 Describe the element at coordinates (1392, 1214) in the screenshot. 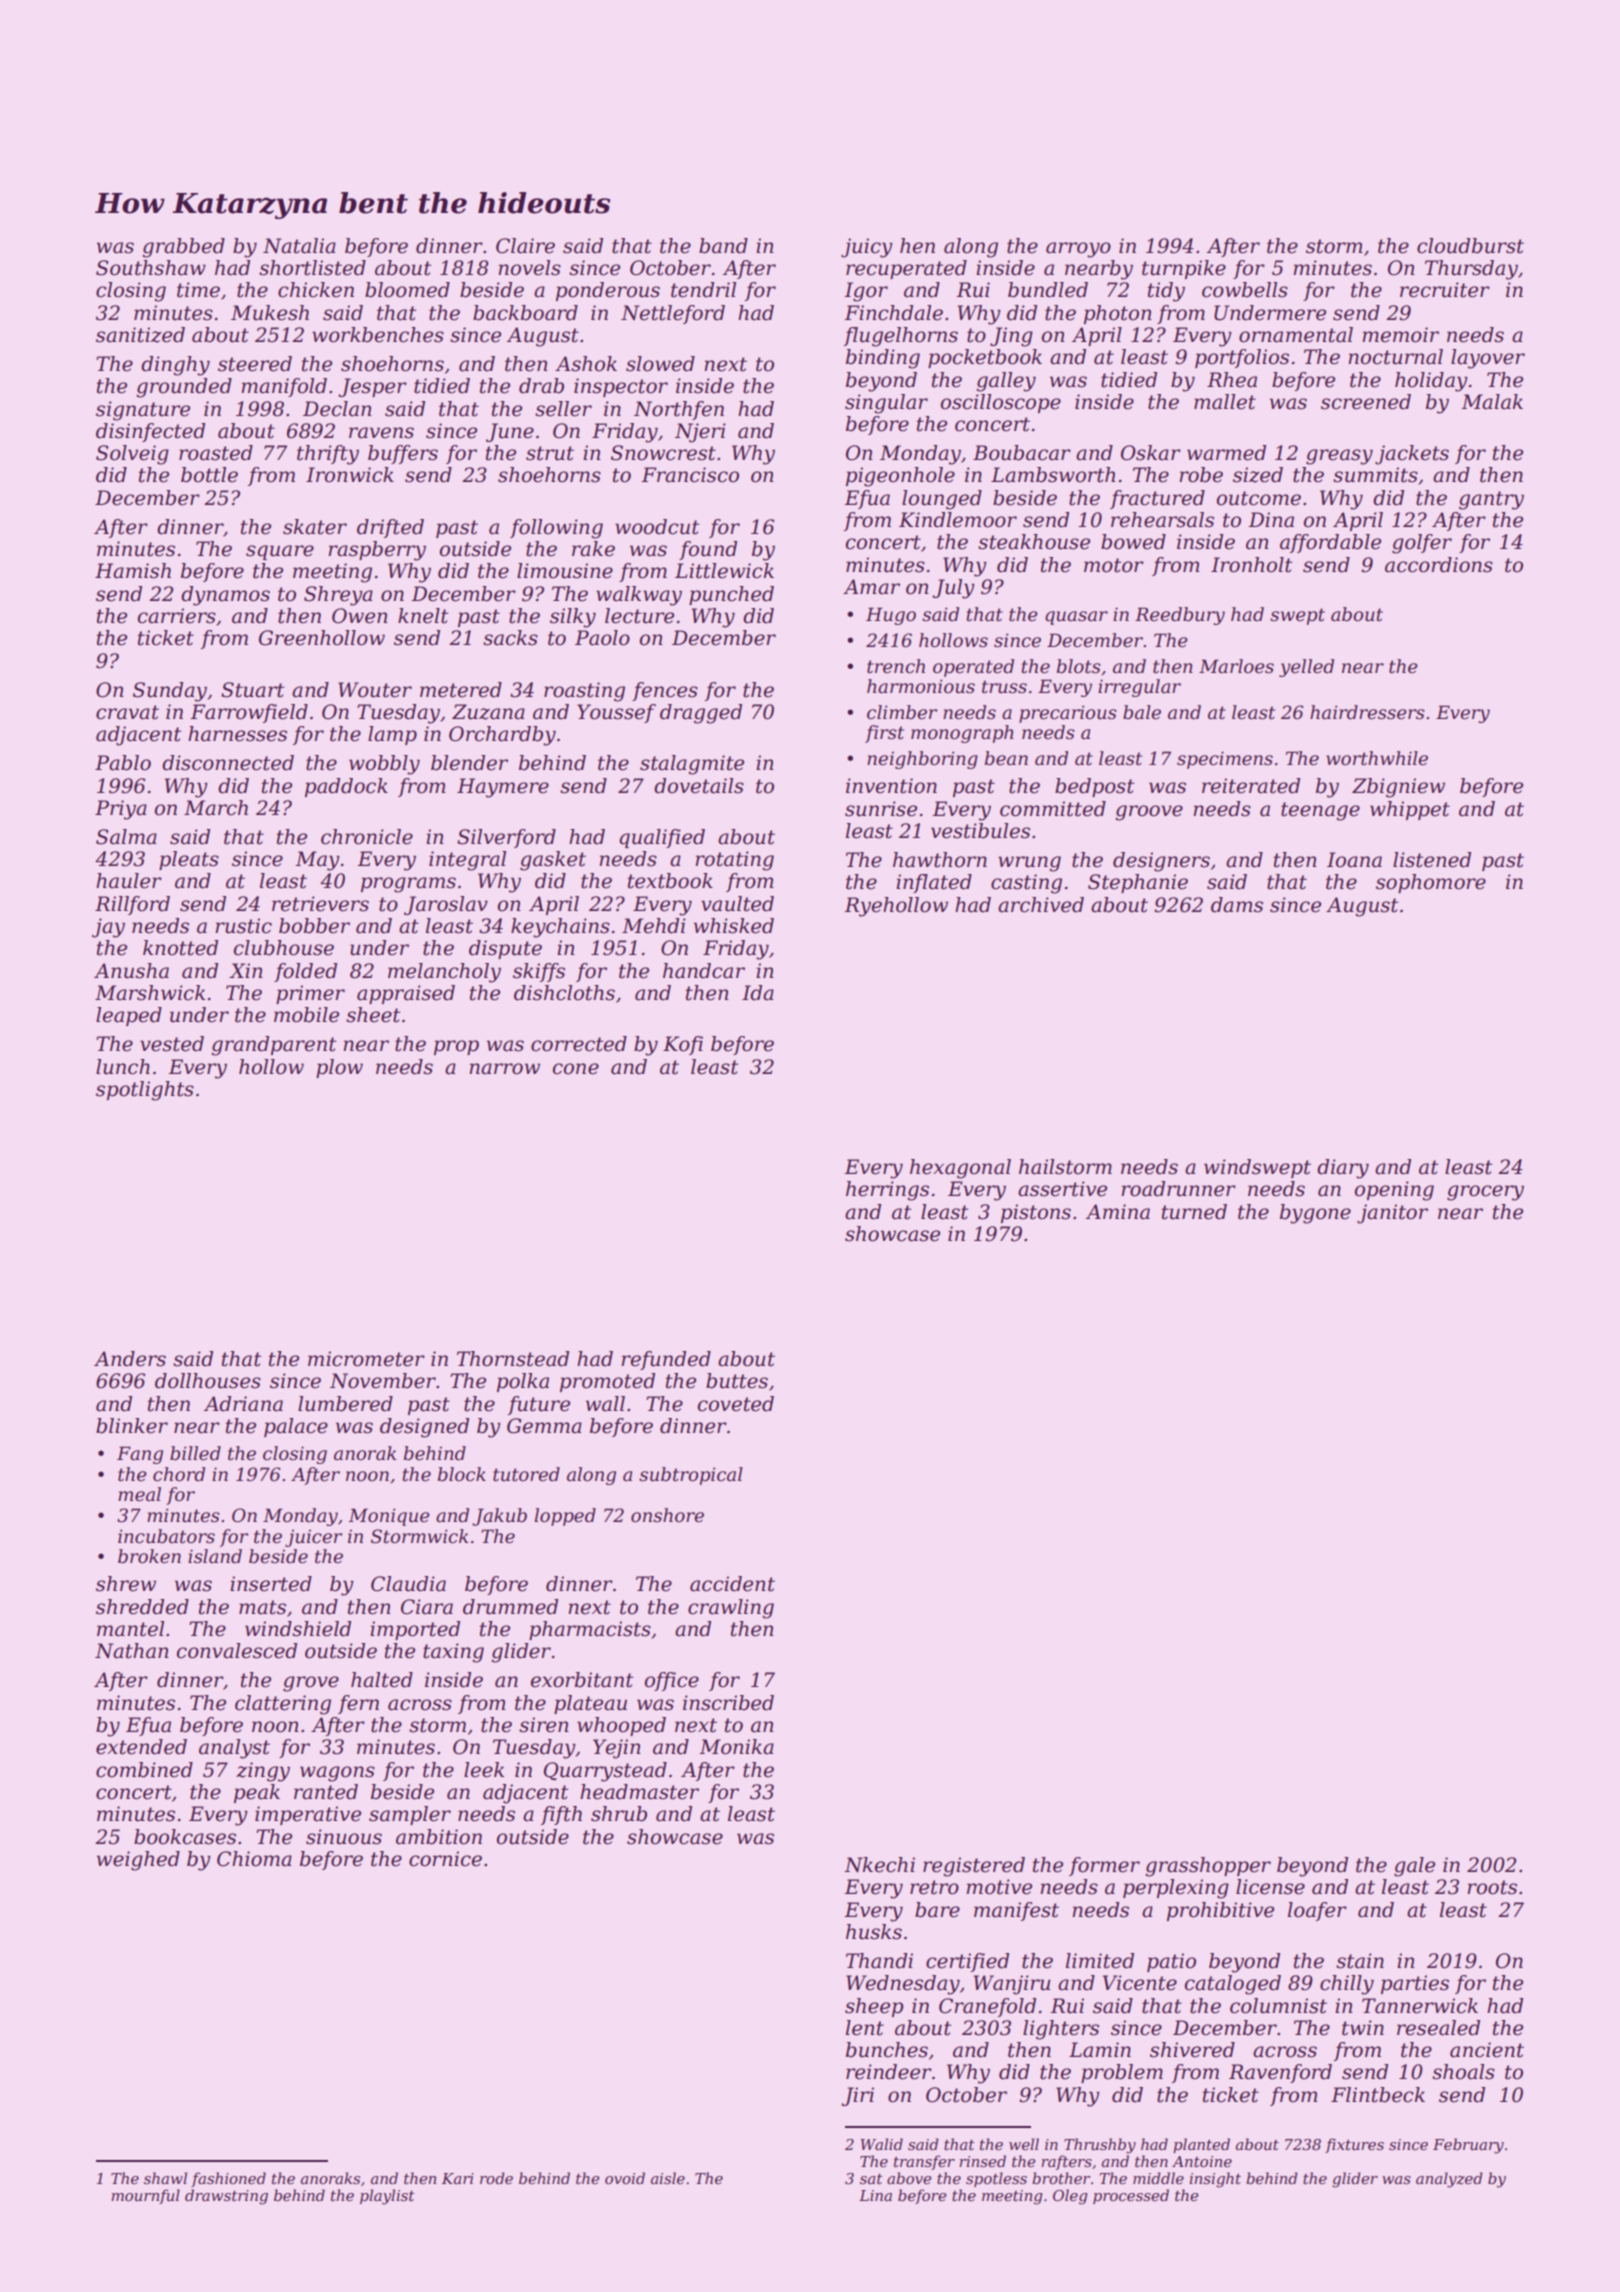

I see `janitor` at that location.
